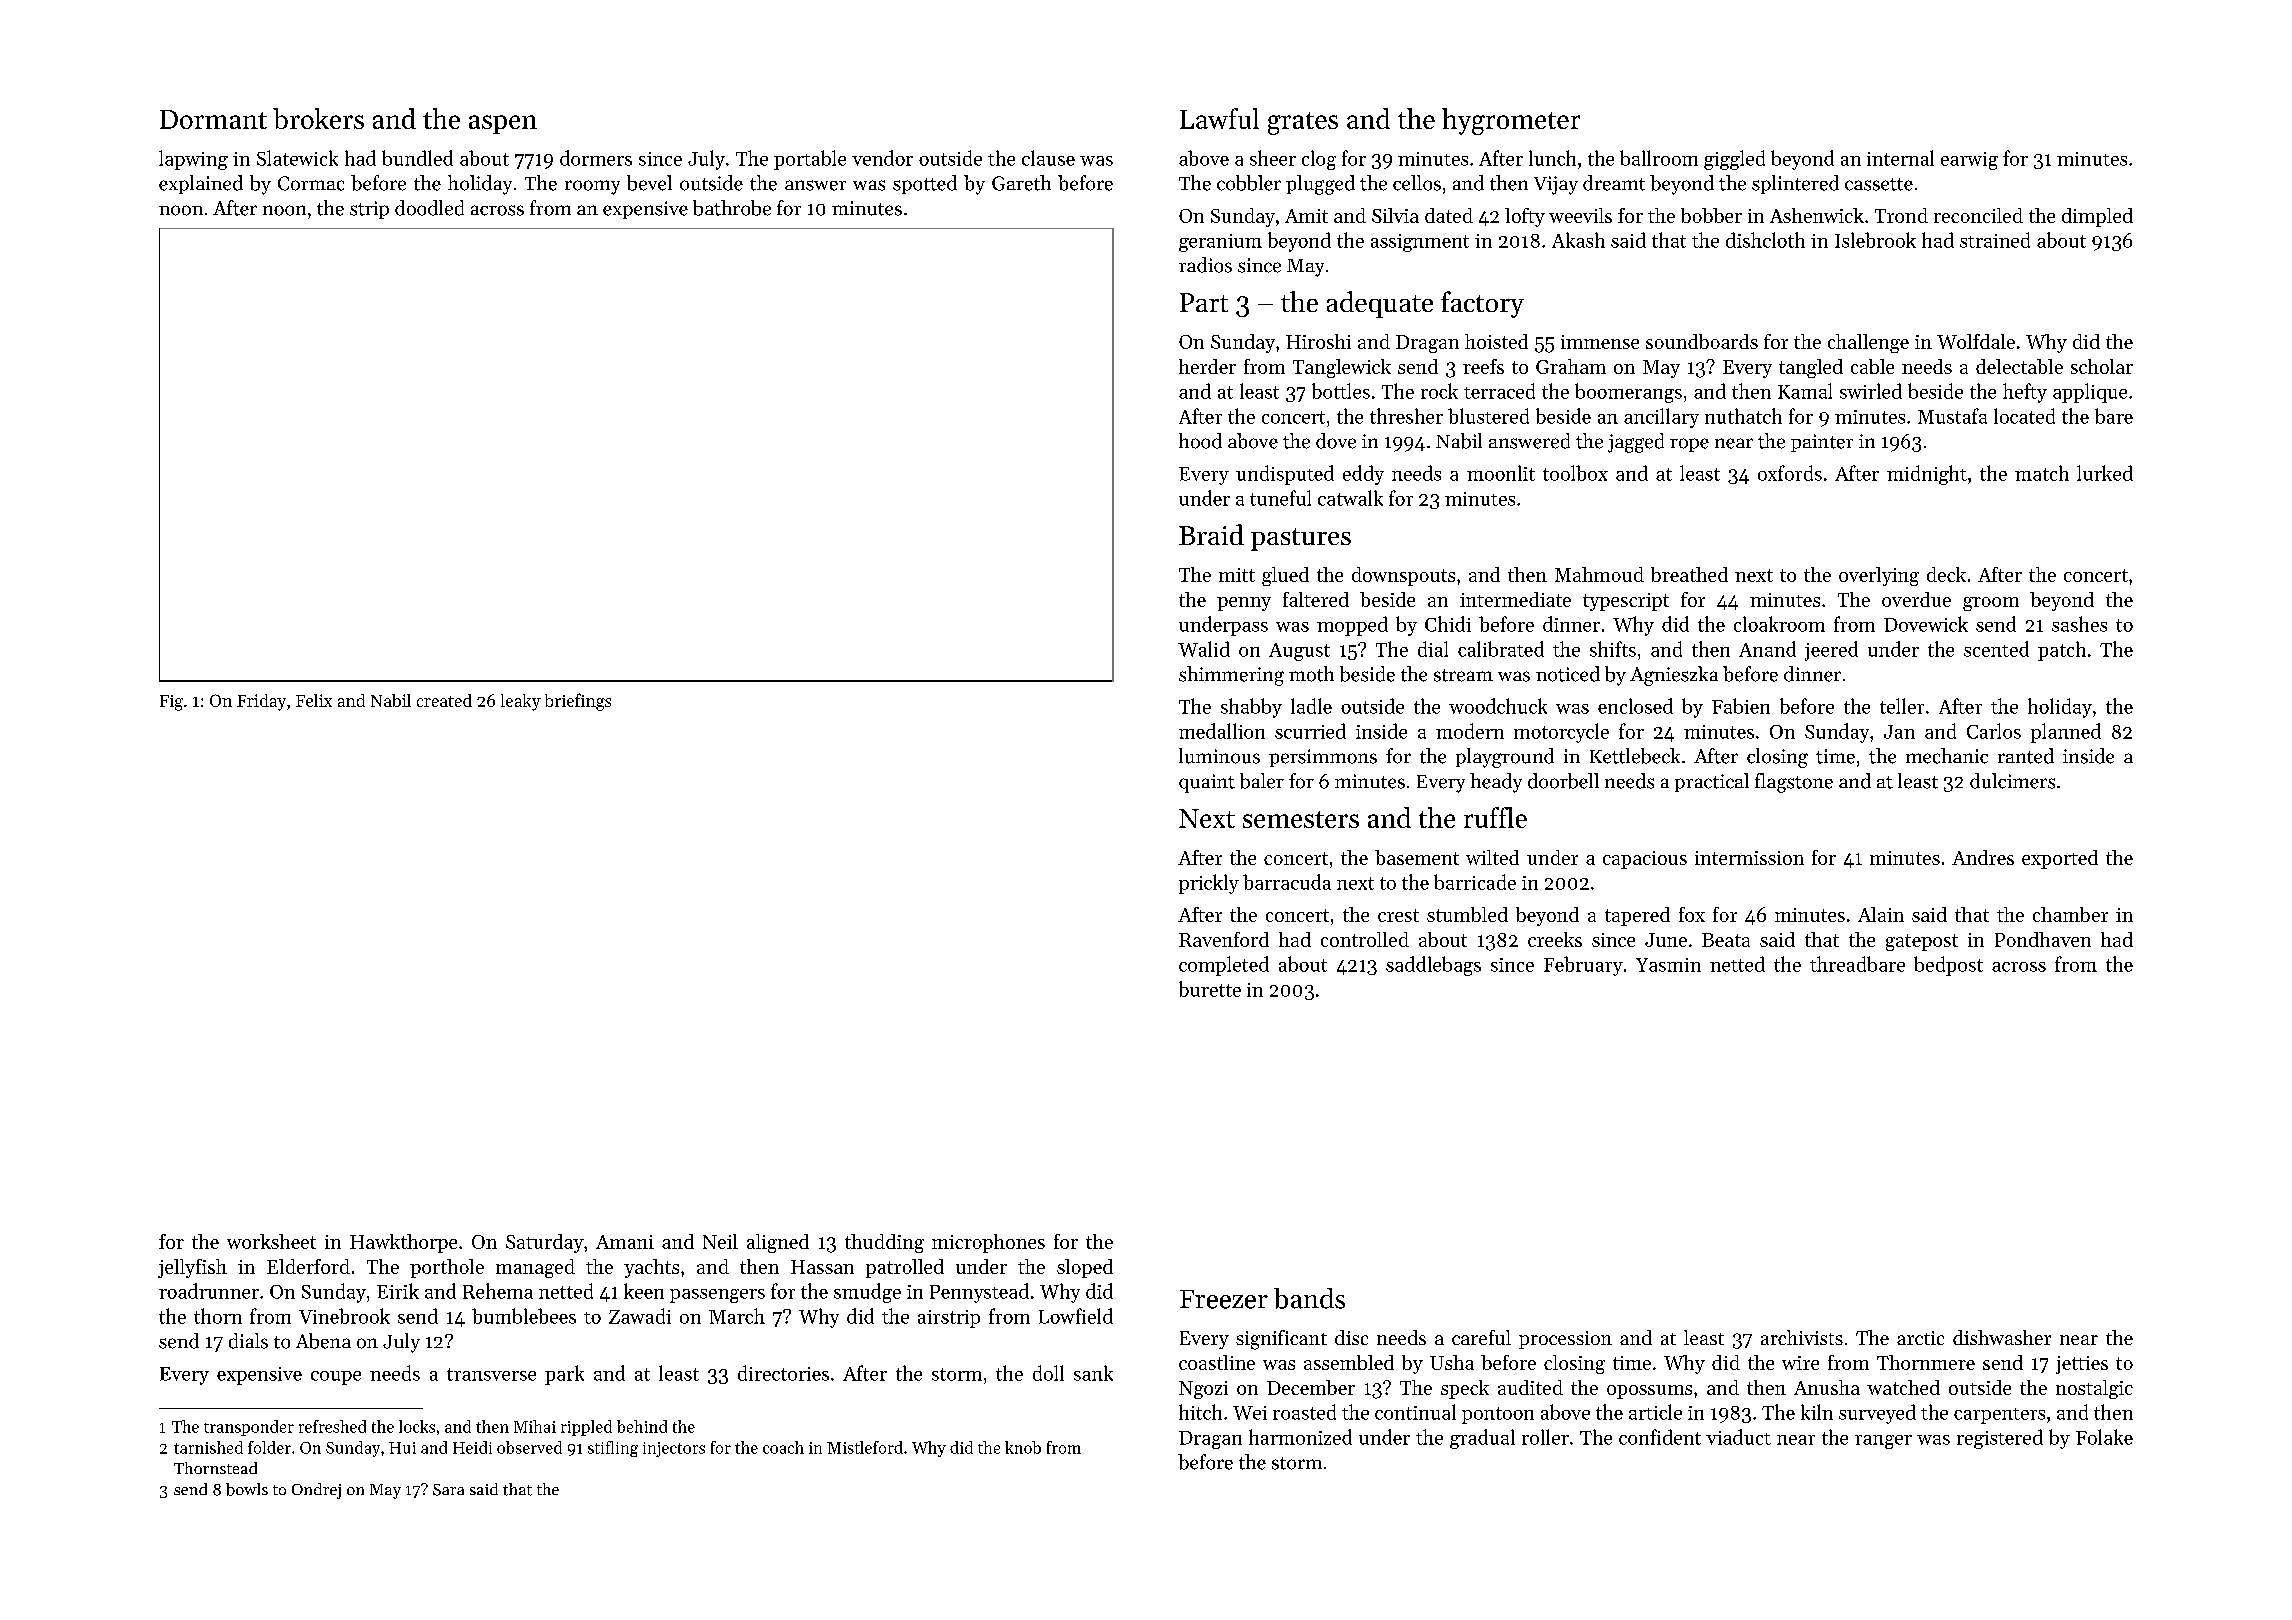 The width and height of the screenshot is (2292, 1620). What do you see at coordinates (417, 1426) in the screenshot?
I see `locks` at bounding box center [417, 1426].
